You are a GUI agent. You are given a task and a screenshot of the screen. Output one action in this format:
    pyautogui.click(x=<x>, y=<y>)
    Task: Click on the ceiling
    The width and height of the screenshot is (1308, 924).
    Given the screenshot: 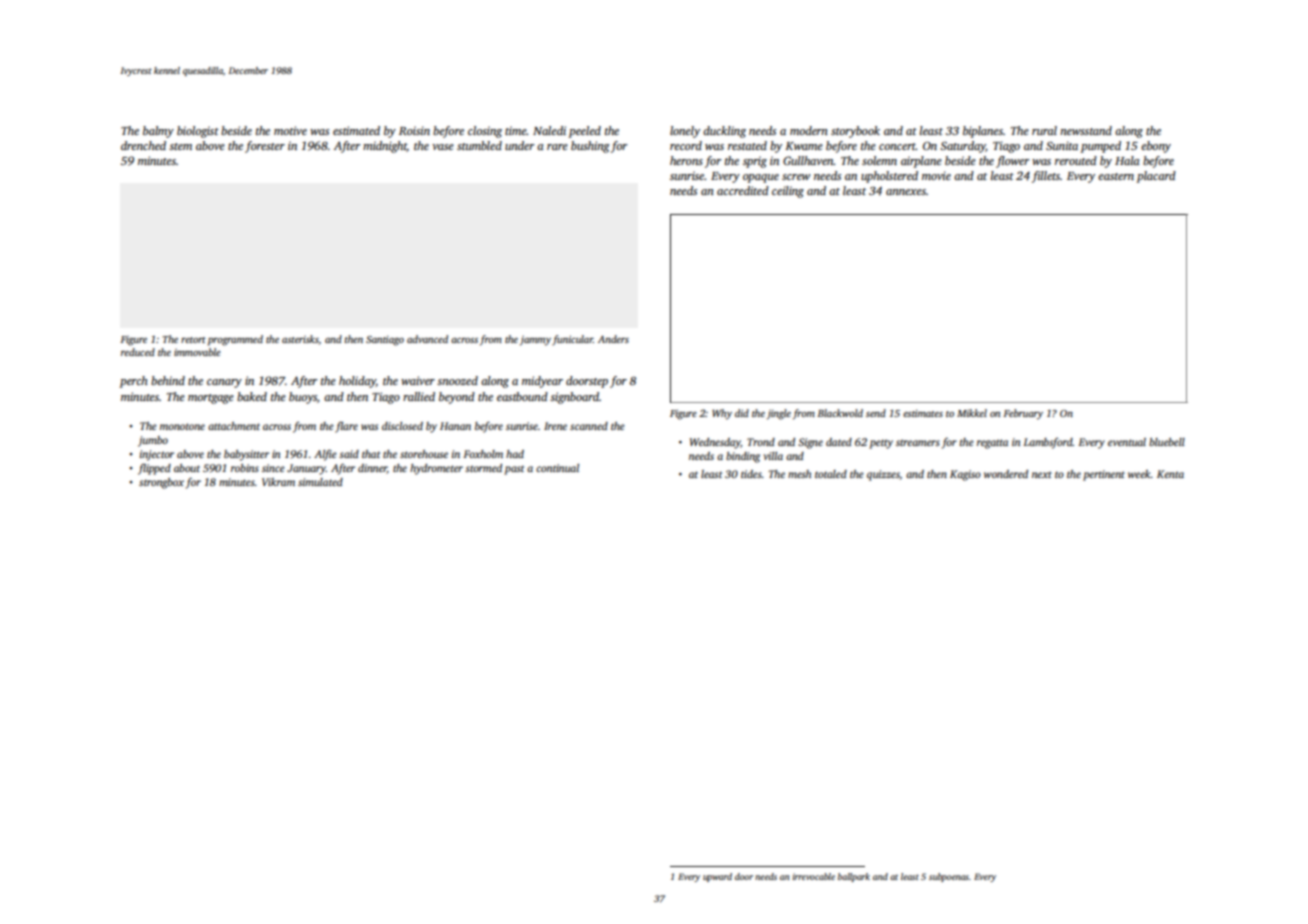 What is the action you would take?
    pyautogui.click(x=788, y=192)
